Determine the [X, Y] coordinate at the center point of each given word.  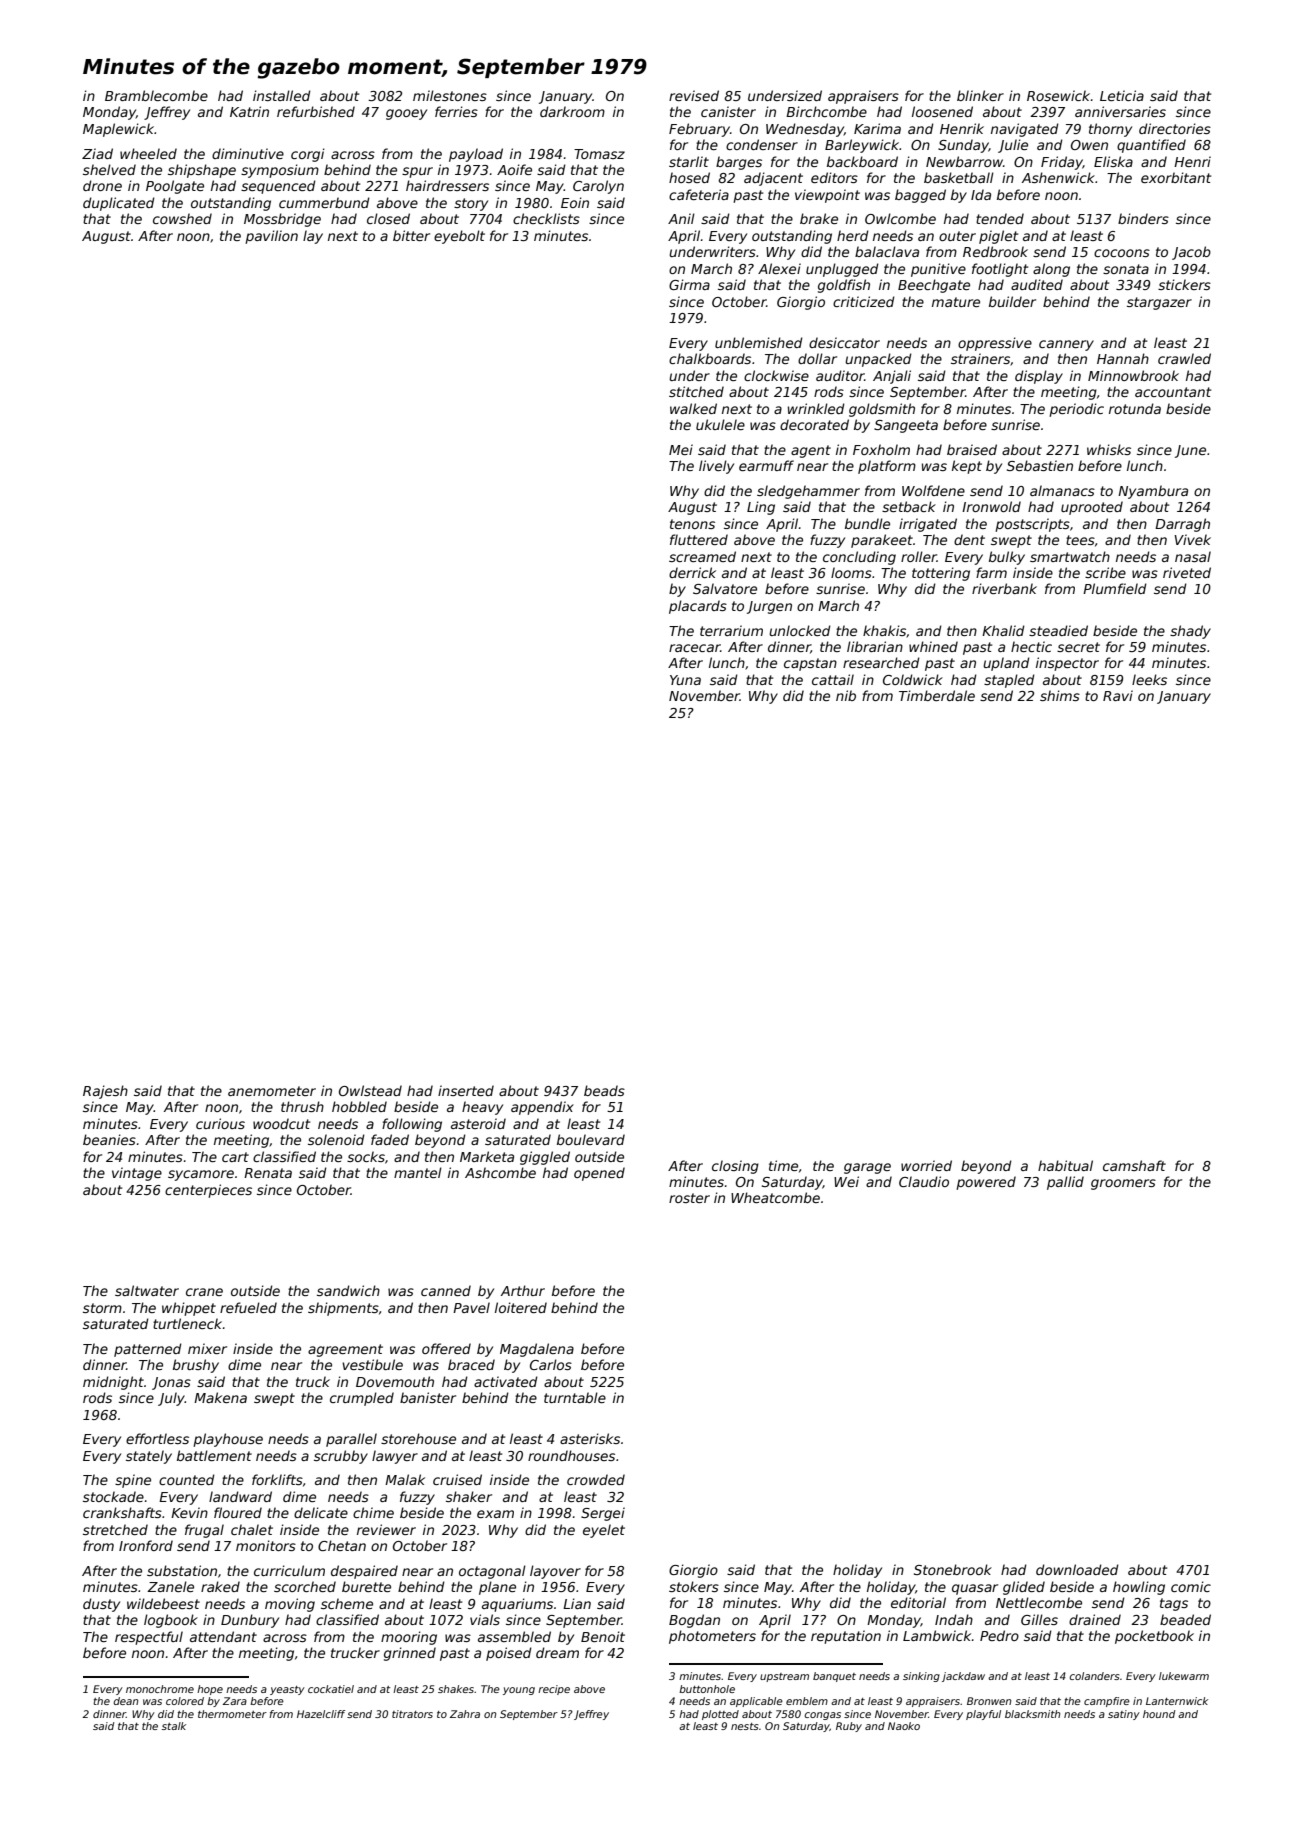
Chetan [342, 1545]
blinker [980, 95]
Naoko [904, 1726]
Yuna [685, 680]
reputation [846, 1637]
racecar [694, 648]
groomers [1123, 1184]
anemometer [272, 1091]
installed [282, 95]
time [783, 1165]
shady [1190, 632]
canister [728, 111]
